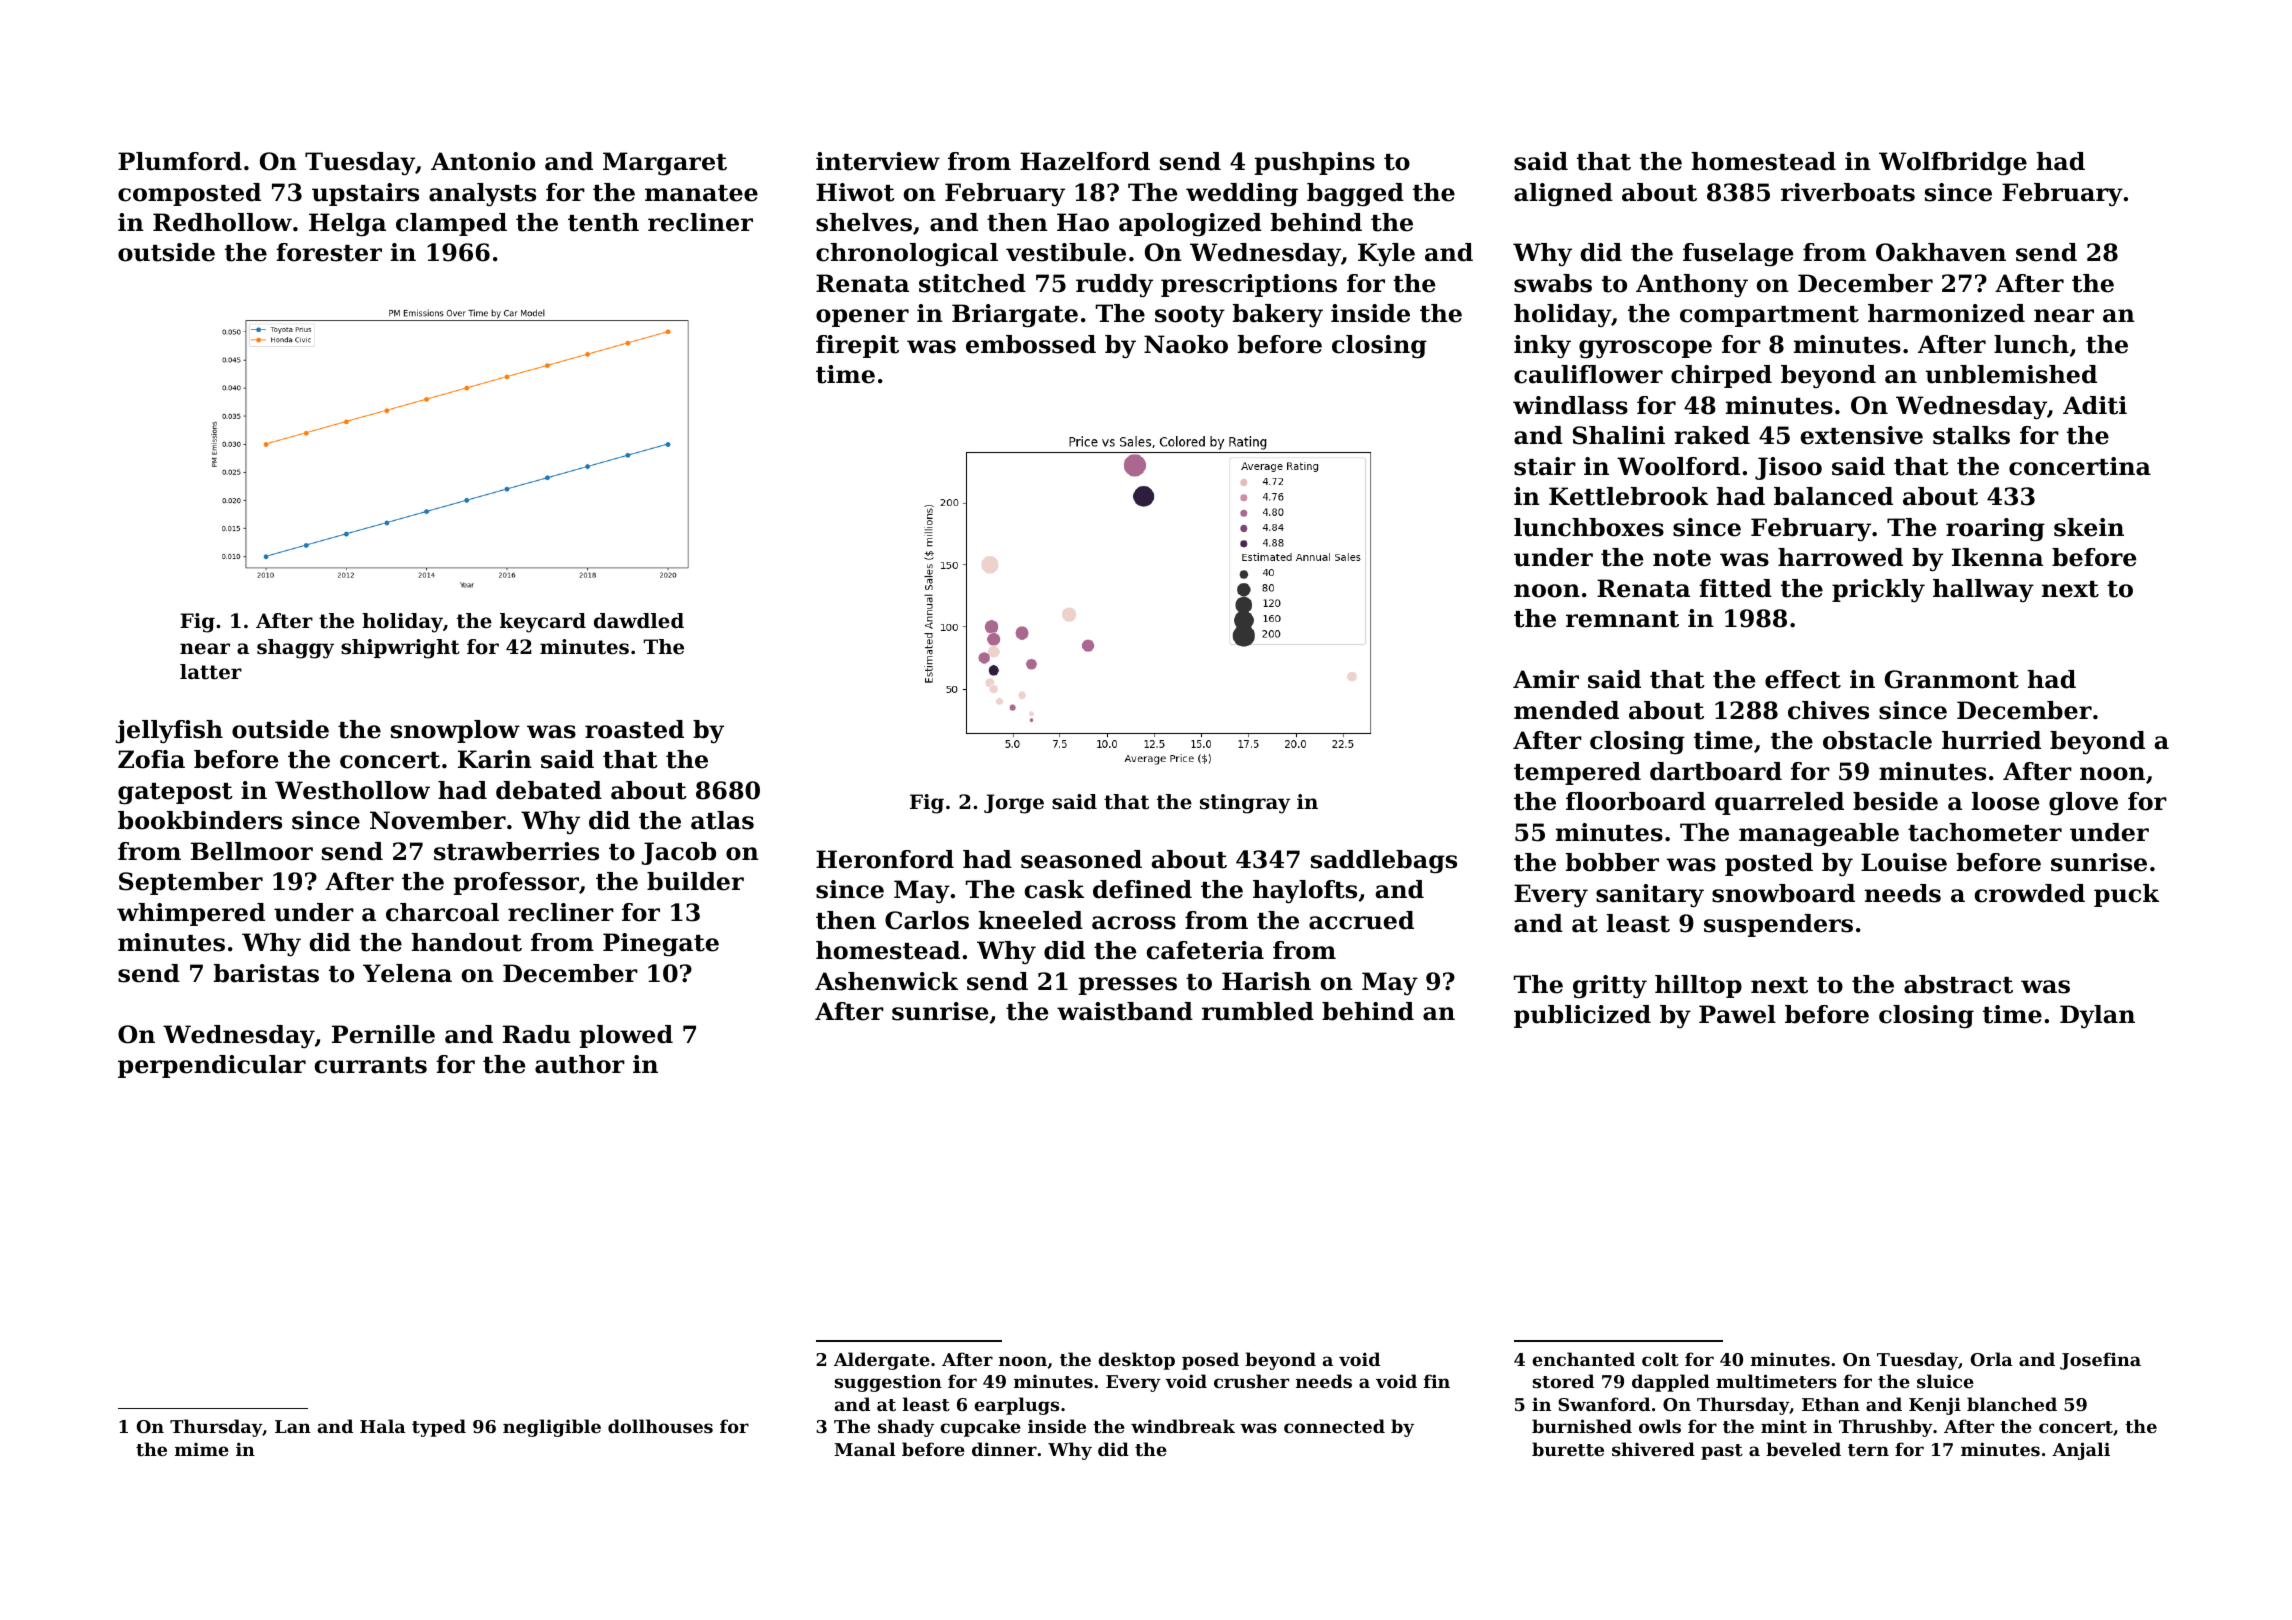 The height and width of the image is (1620, 2292). I want to click on interview, so click(878, 161).
